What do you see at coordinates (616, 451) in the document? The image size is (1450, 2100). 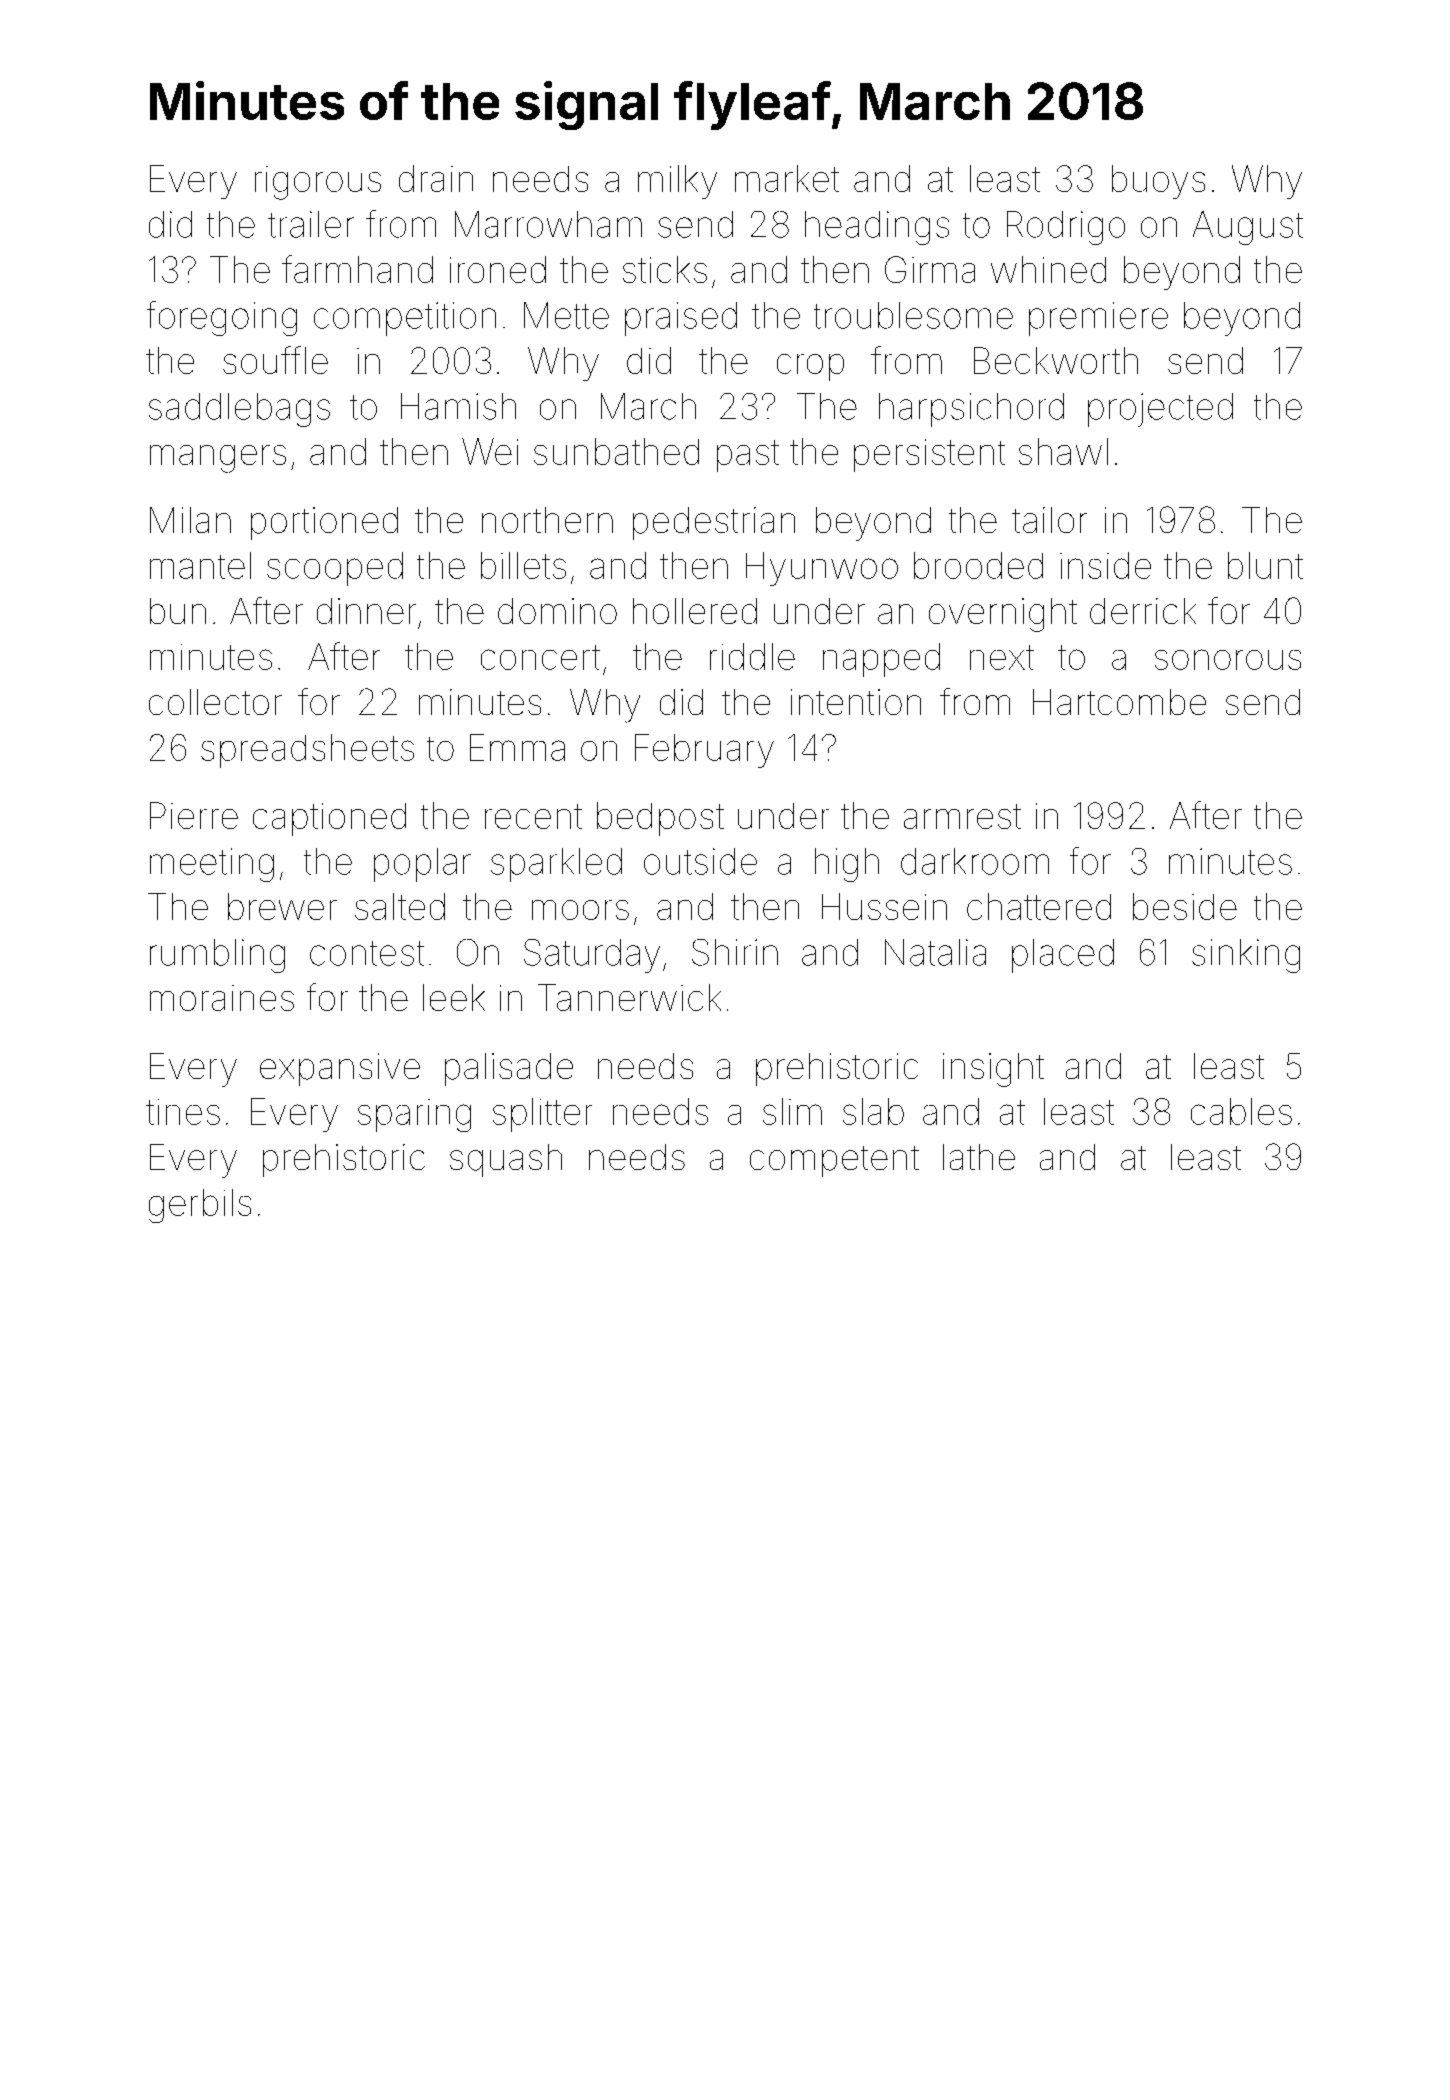 I see `sunbathed` at bounding box center [616, 451].
